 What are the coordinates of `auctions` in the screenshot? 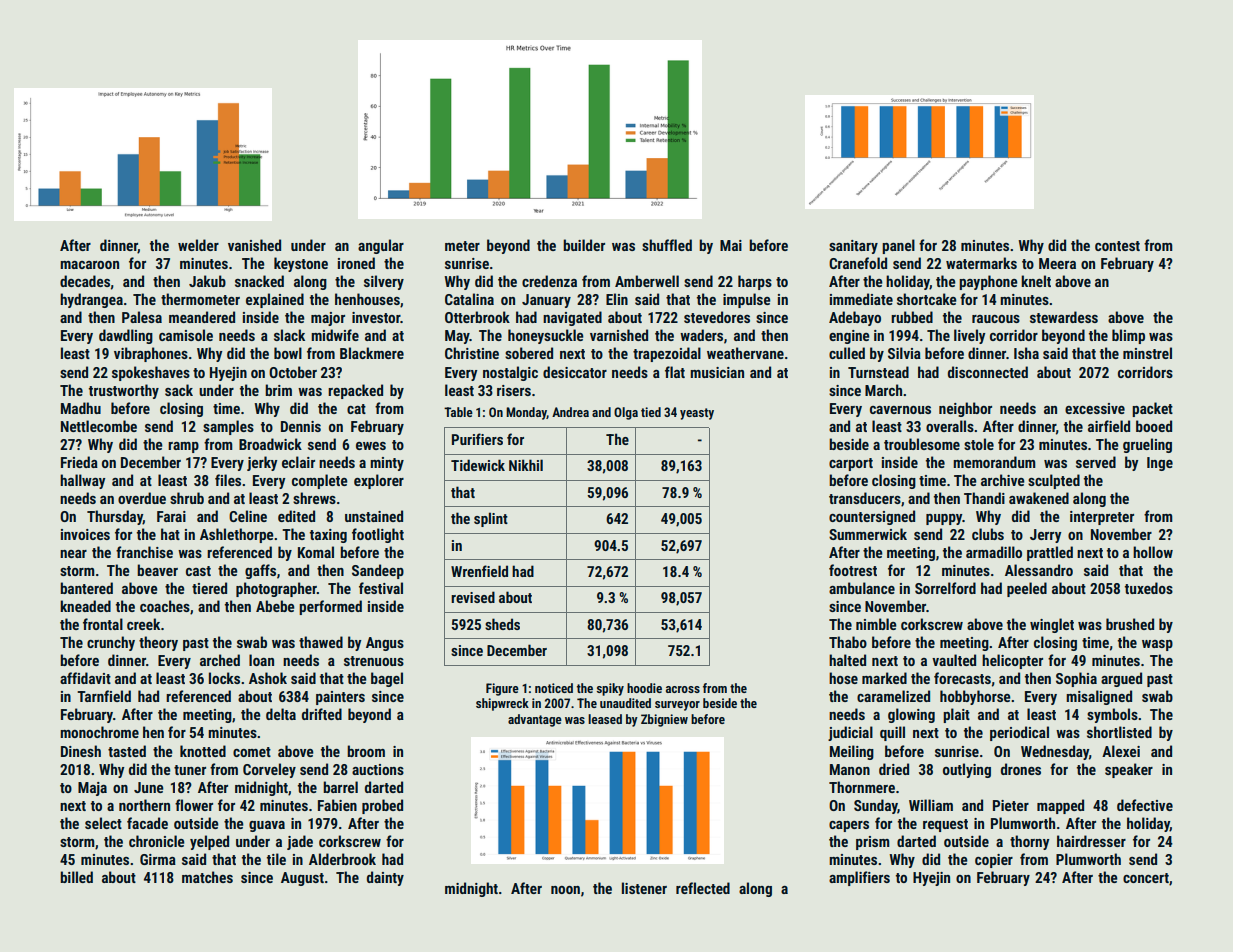 It's located at (378, 769).
